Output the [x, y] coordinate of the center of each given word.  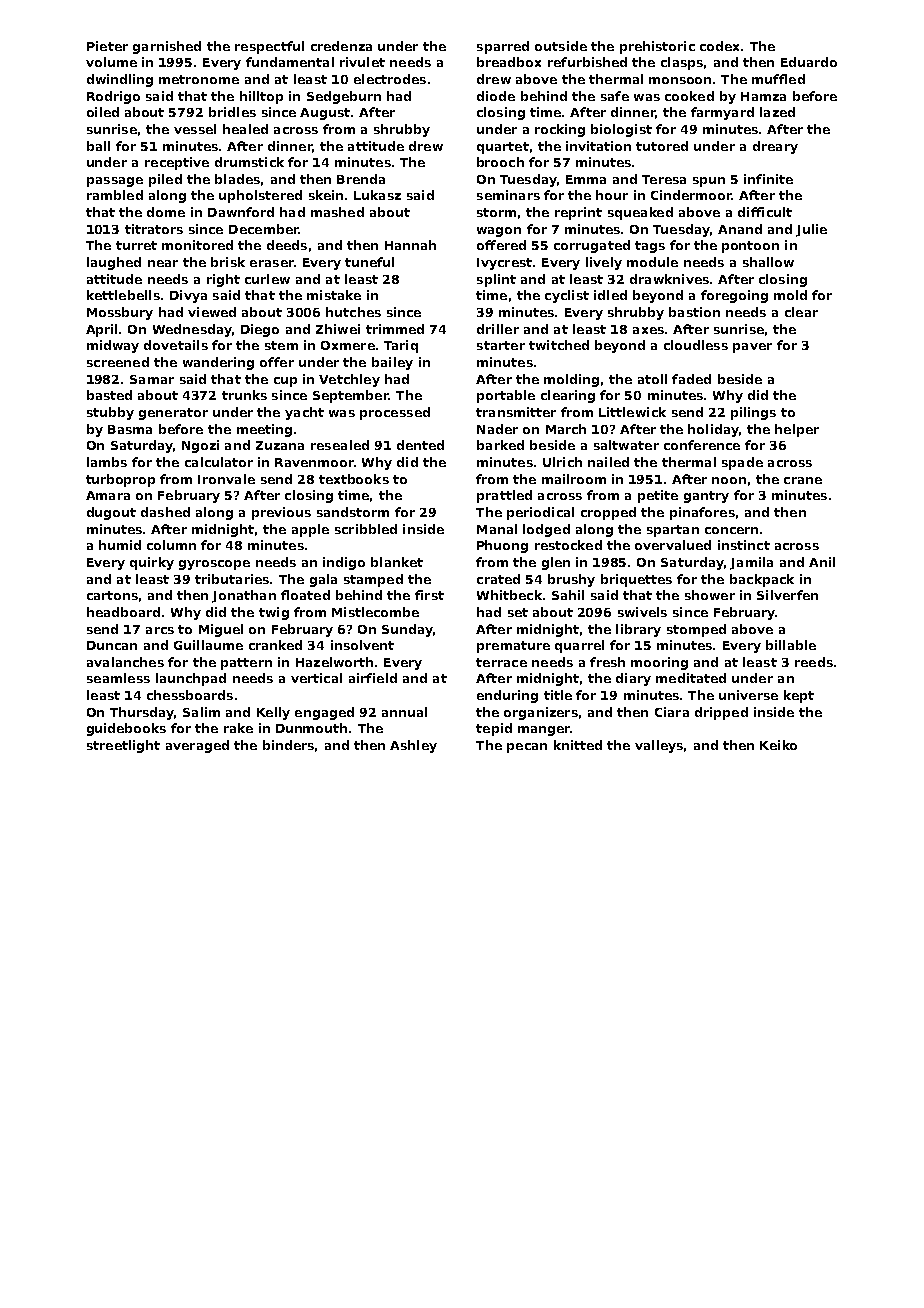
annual [404, 712]
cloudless [696, 345]
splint [496, 280]
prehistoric [657, 47]
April [101, 330]
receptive [177, 163]
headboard [123, 612]
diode [496, 96]
